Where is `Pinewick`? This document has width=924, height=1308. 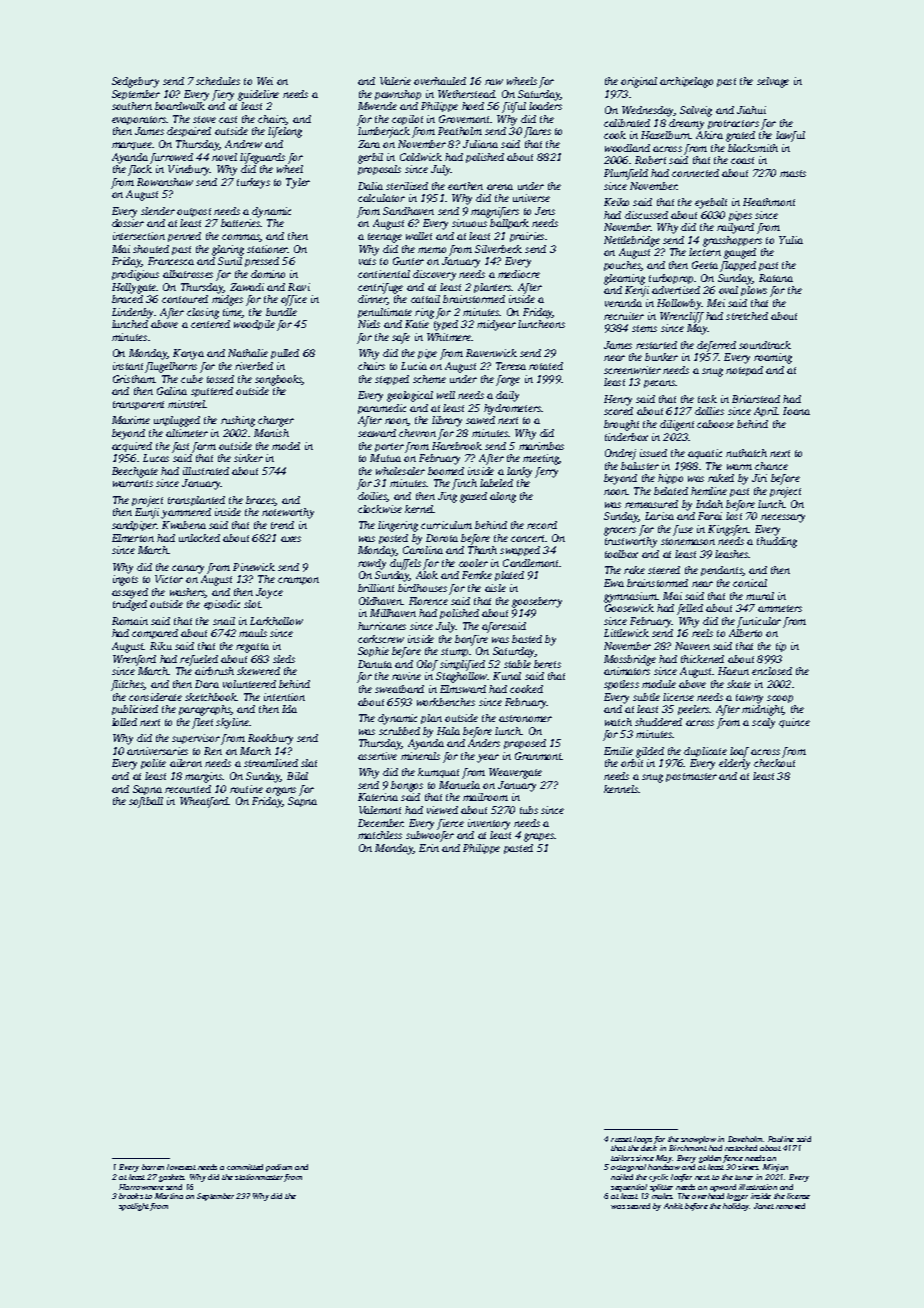 Pinewick is located at coordinates (254, 567).
